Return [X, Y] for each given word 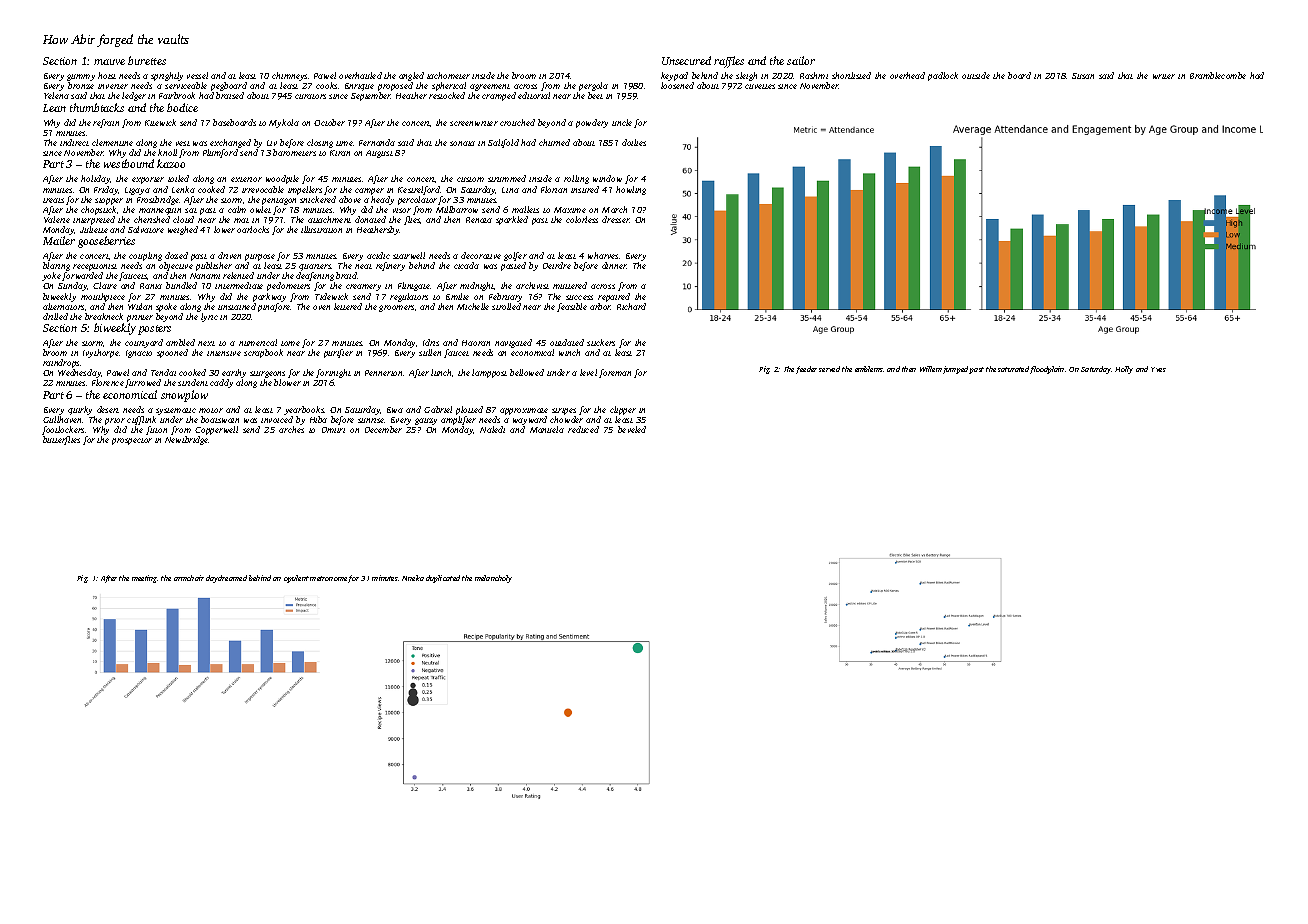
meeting [144, 579]
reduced [583, 429]
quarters [315, 267]
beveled [632, 429]
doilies [634, 142]
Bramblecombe [1218, 75]
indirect [74, 142]
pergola [593, 86]
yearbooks [304, 410]
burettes [147, 60]
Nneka [413, 578]
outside [976, 75]
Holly [1124, 370]
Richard [631, 306]
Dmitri [333, 430]
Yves [1158, 369]
